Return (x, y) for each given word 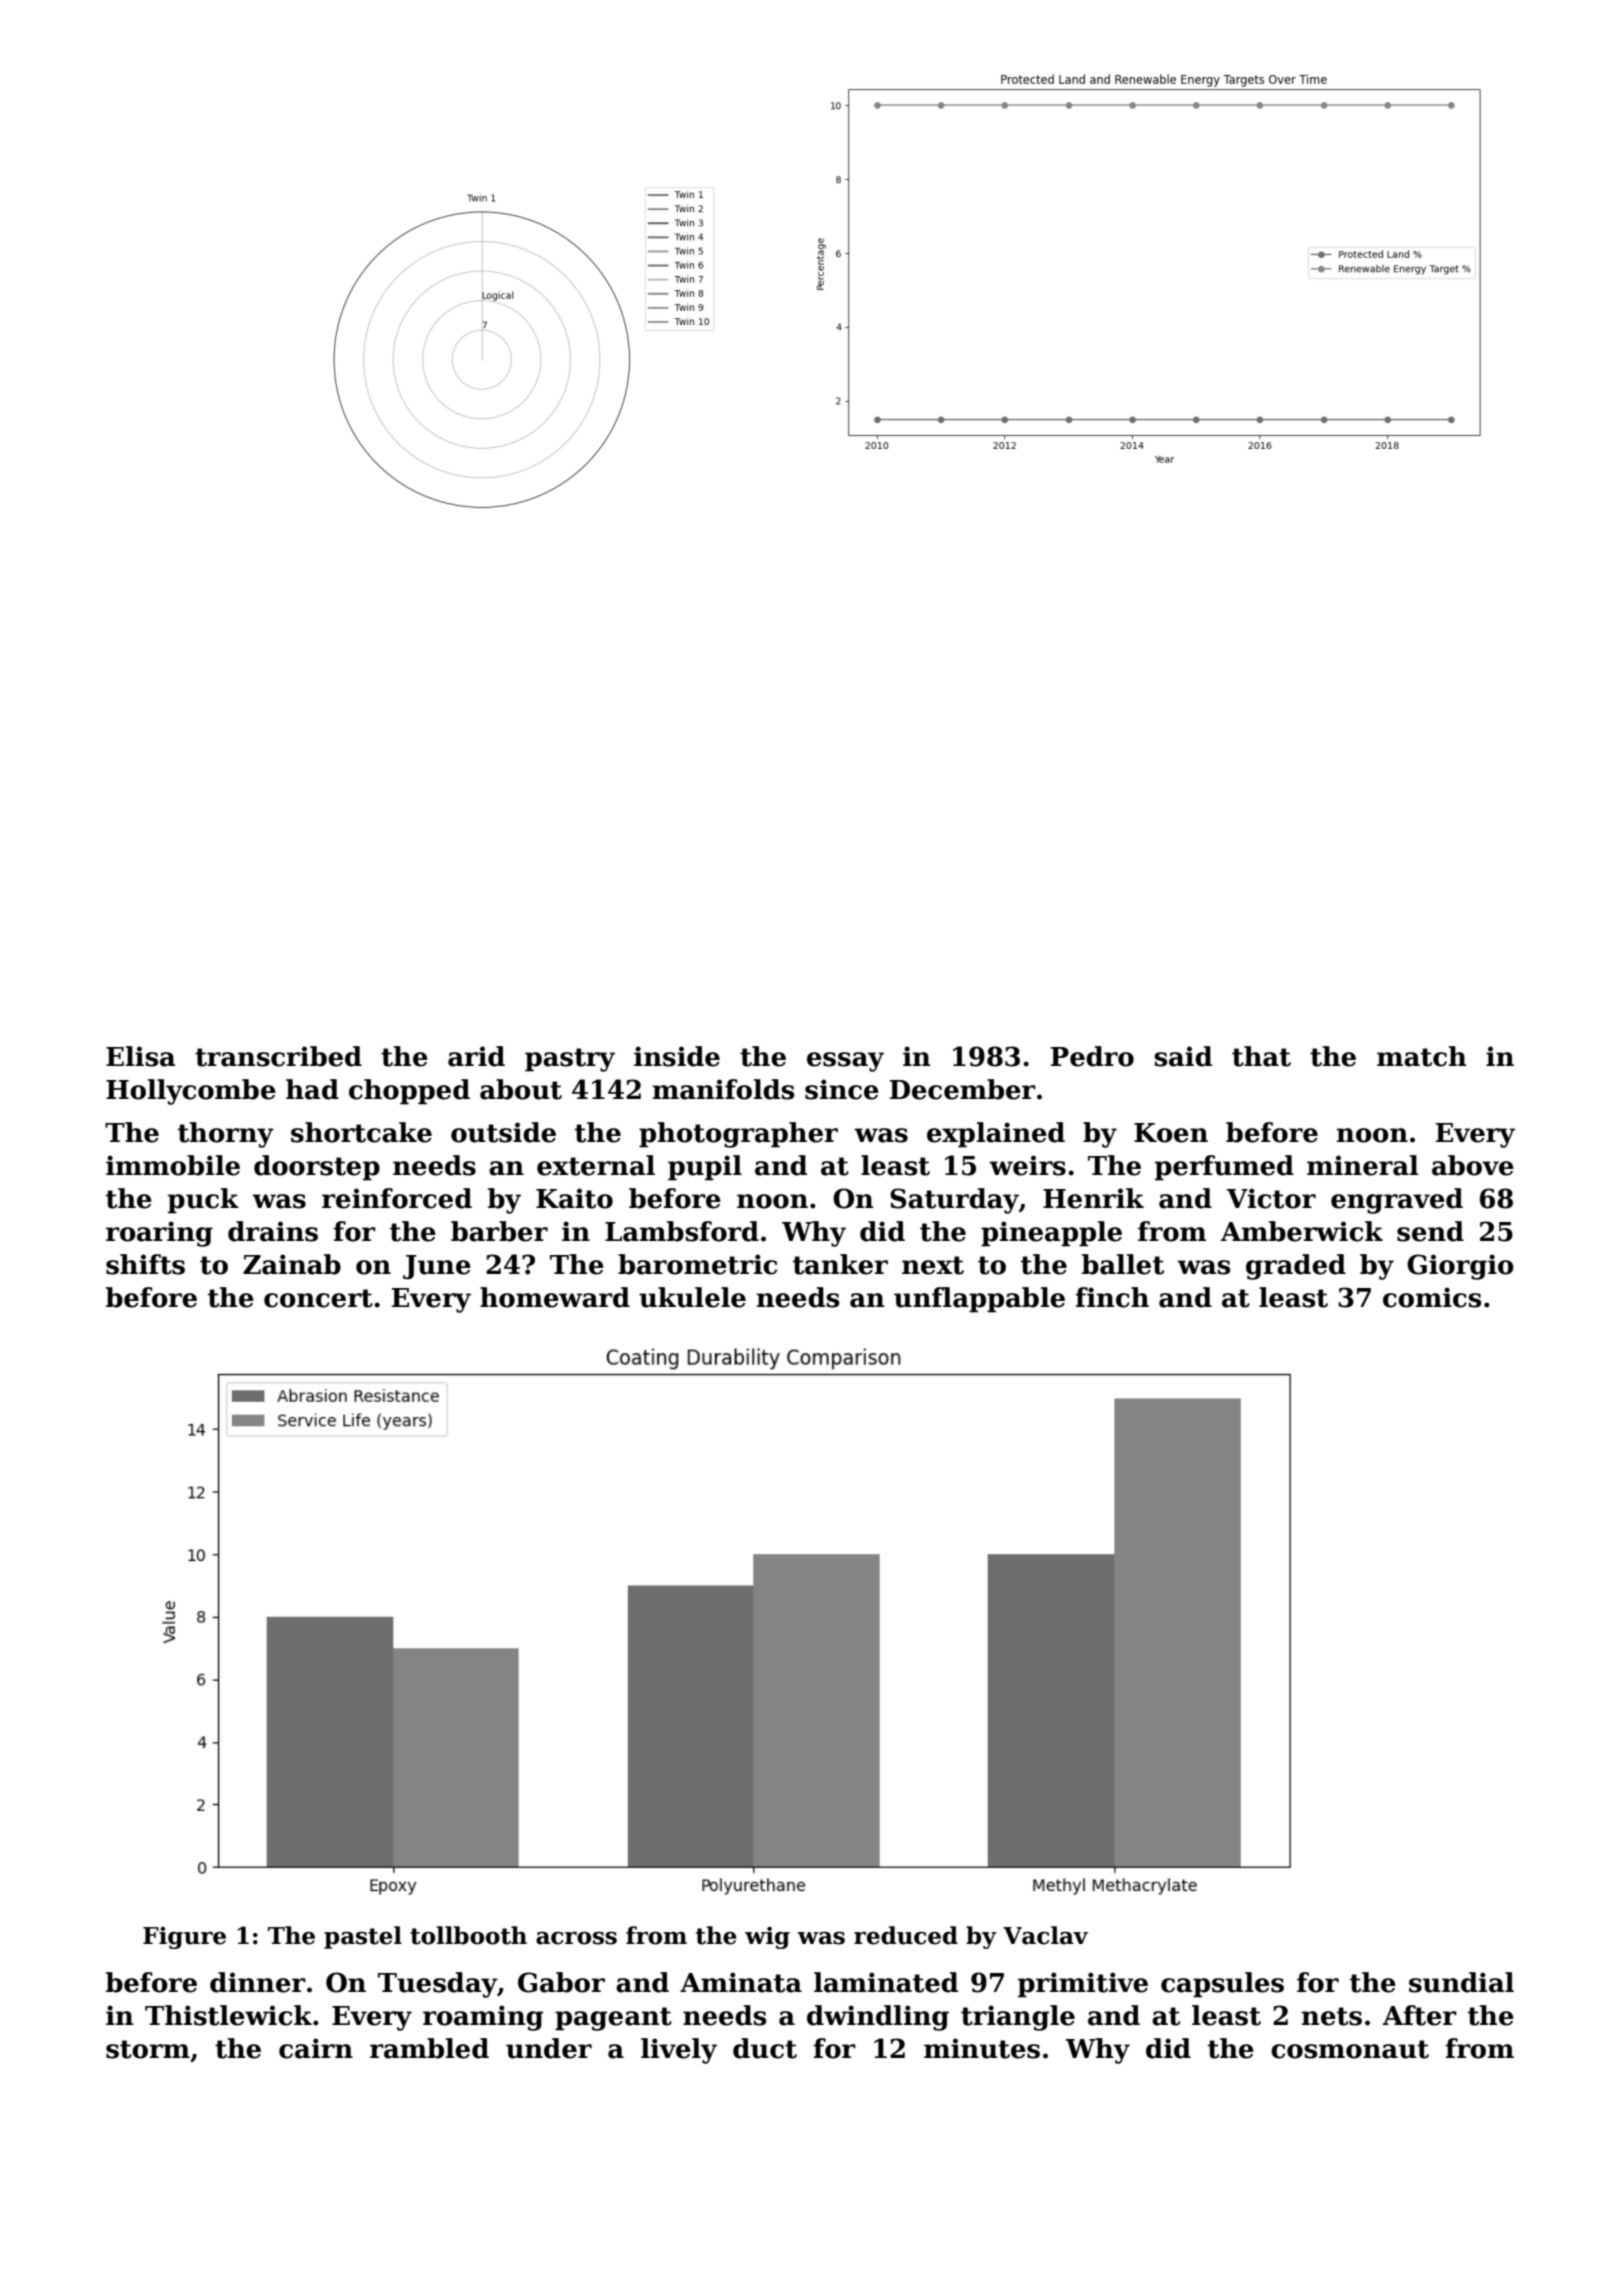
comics (1432, 1297)
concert (318, 1298)
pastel (363, 1937)
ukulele (692, 1297)
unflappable (979, 1300)
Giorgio (1460, 1267)
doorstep (317, 1168)
